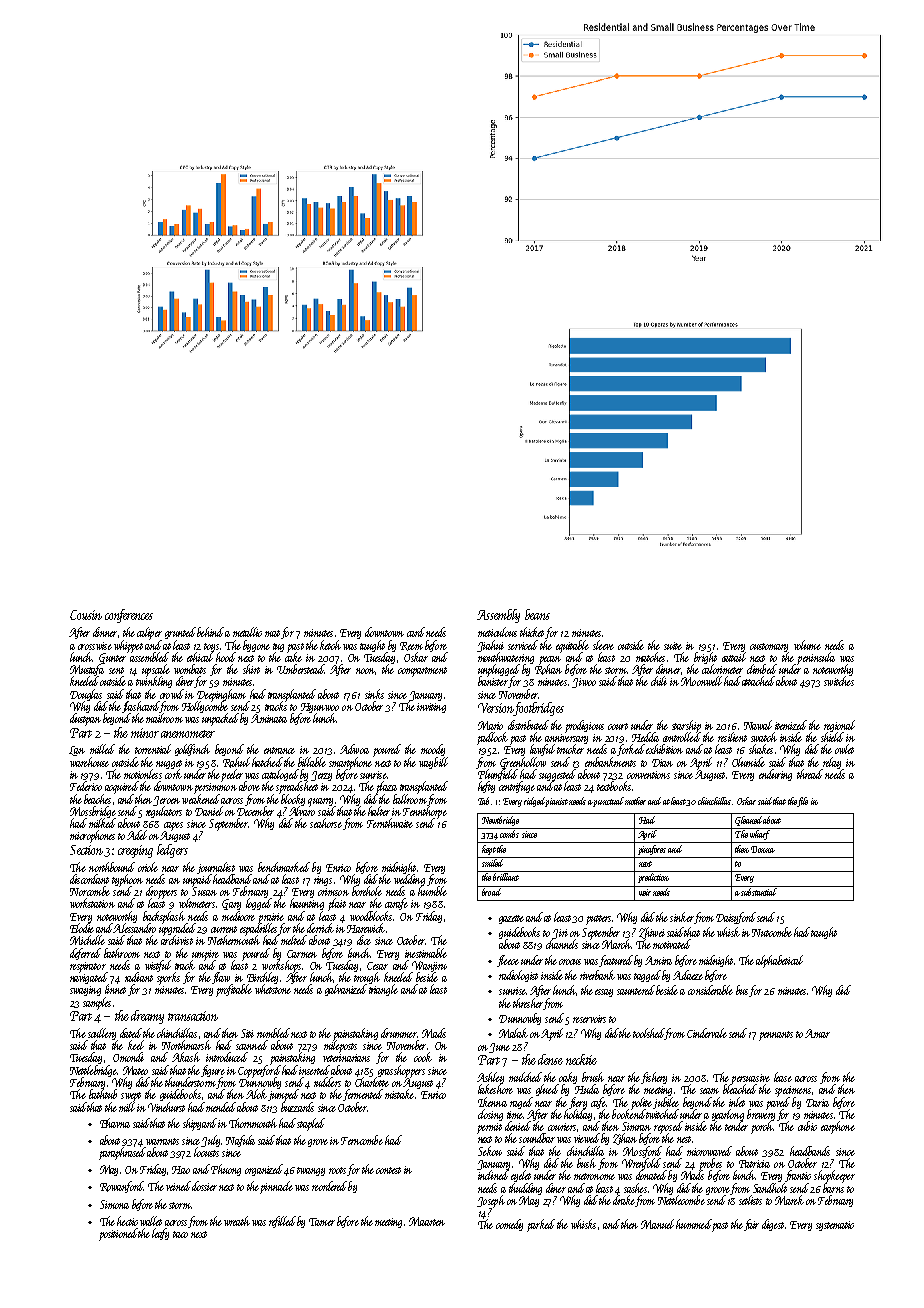 This screenshot has width=924, height=1308. I want to click on gazette, so click(511, 919).
